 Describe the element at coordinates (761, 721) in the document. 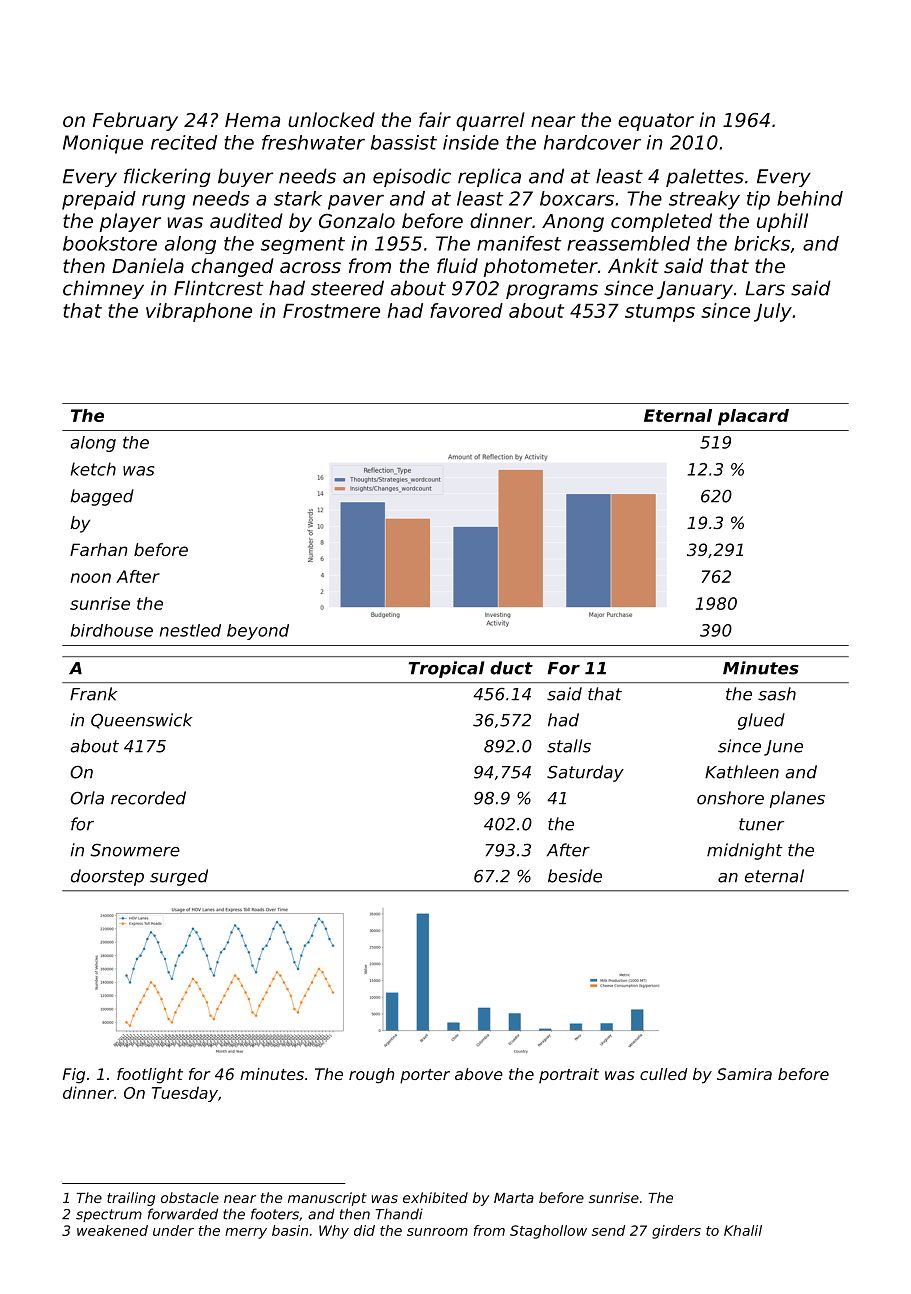

I see `glued` at that location.
